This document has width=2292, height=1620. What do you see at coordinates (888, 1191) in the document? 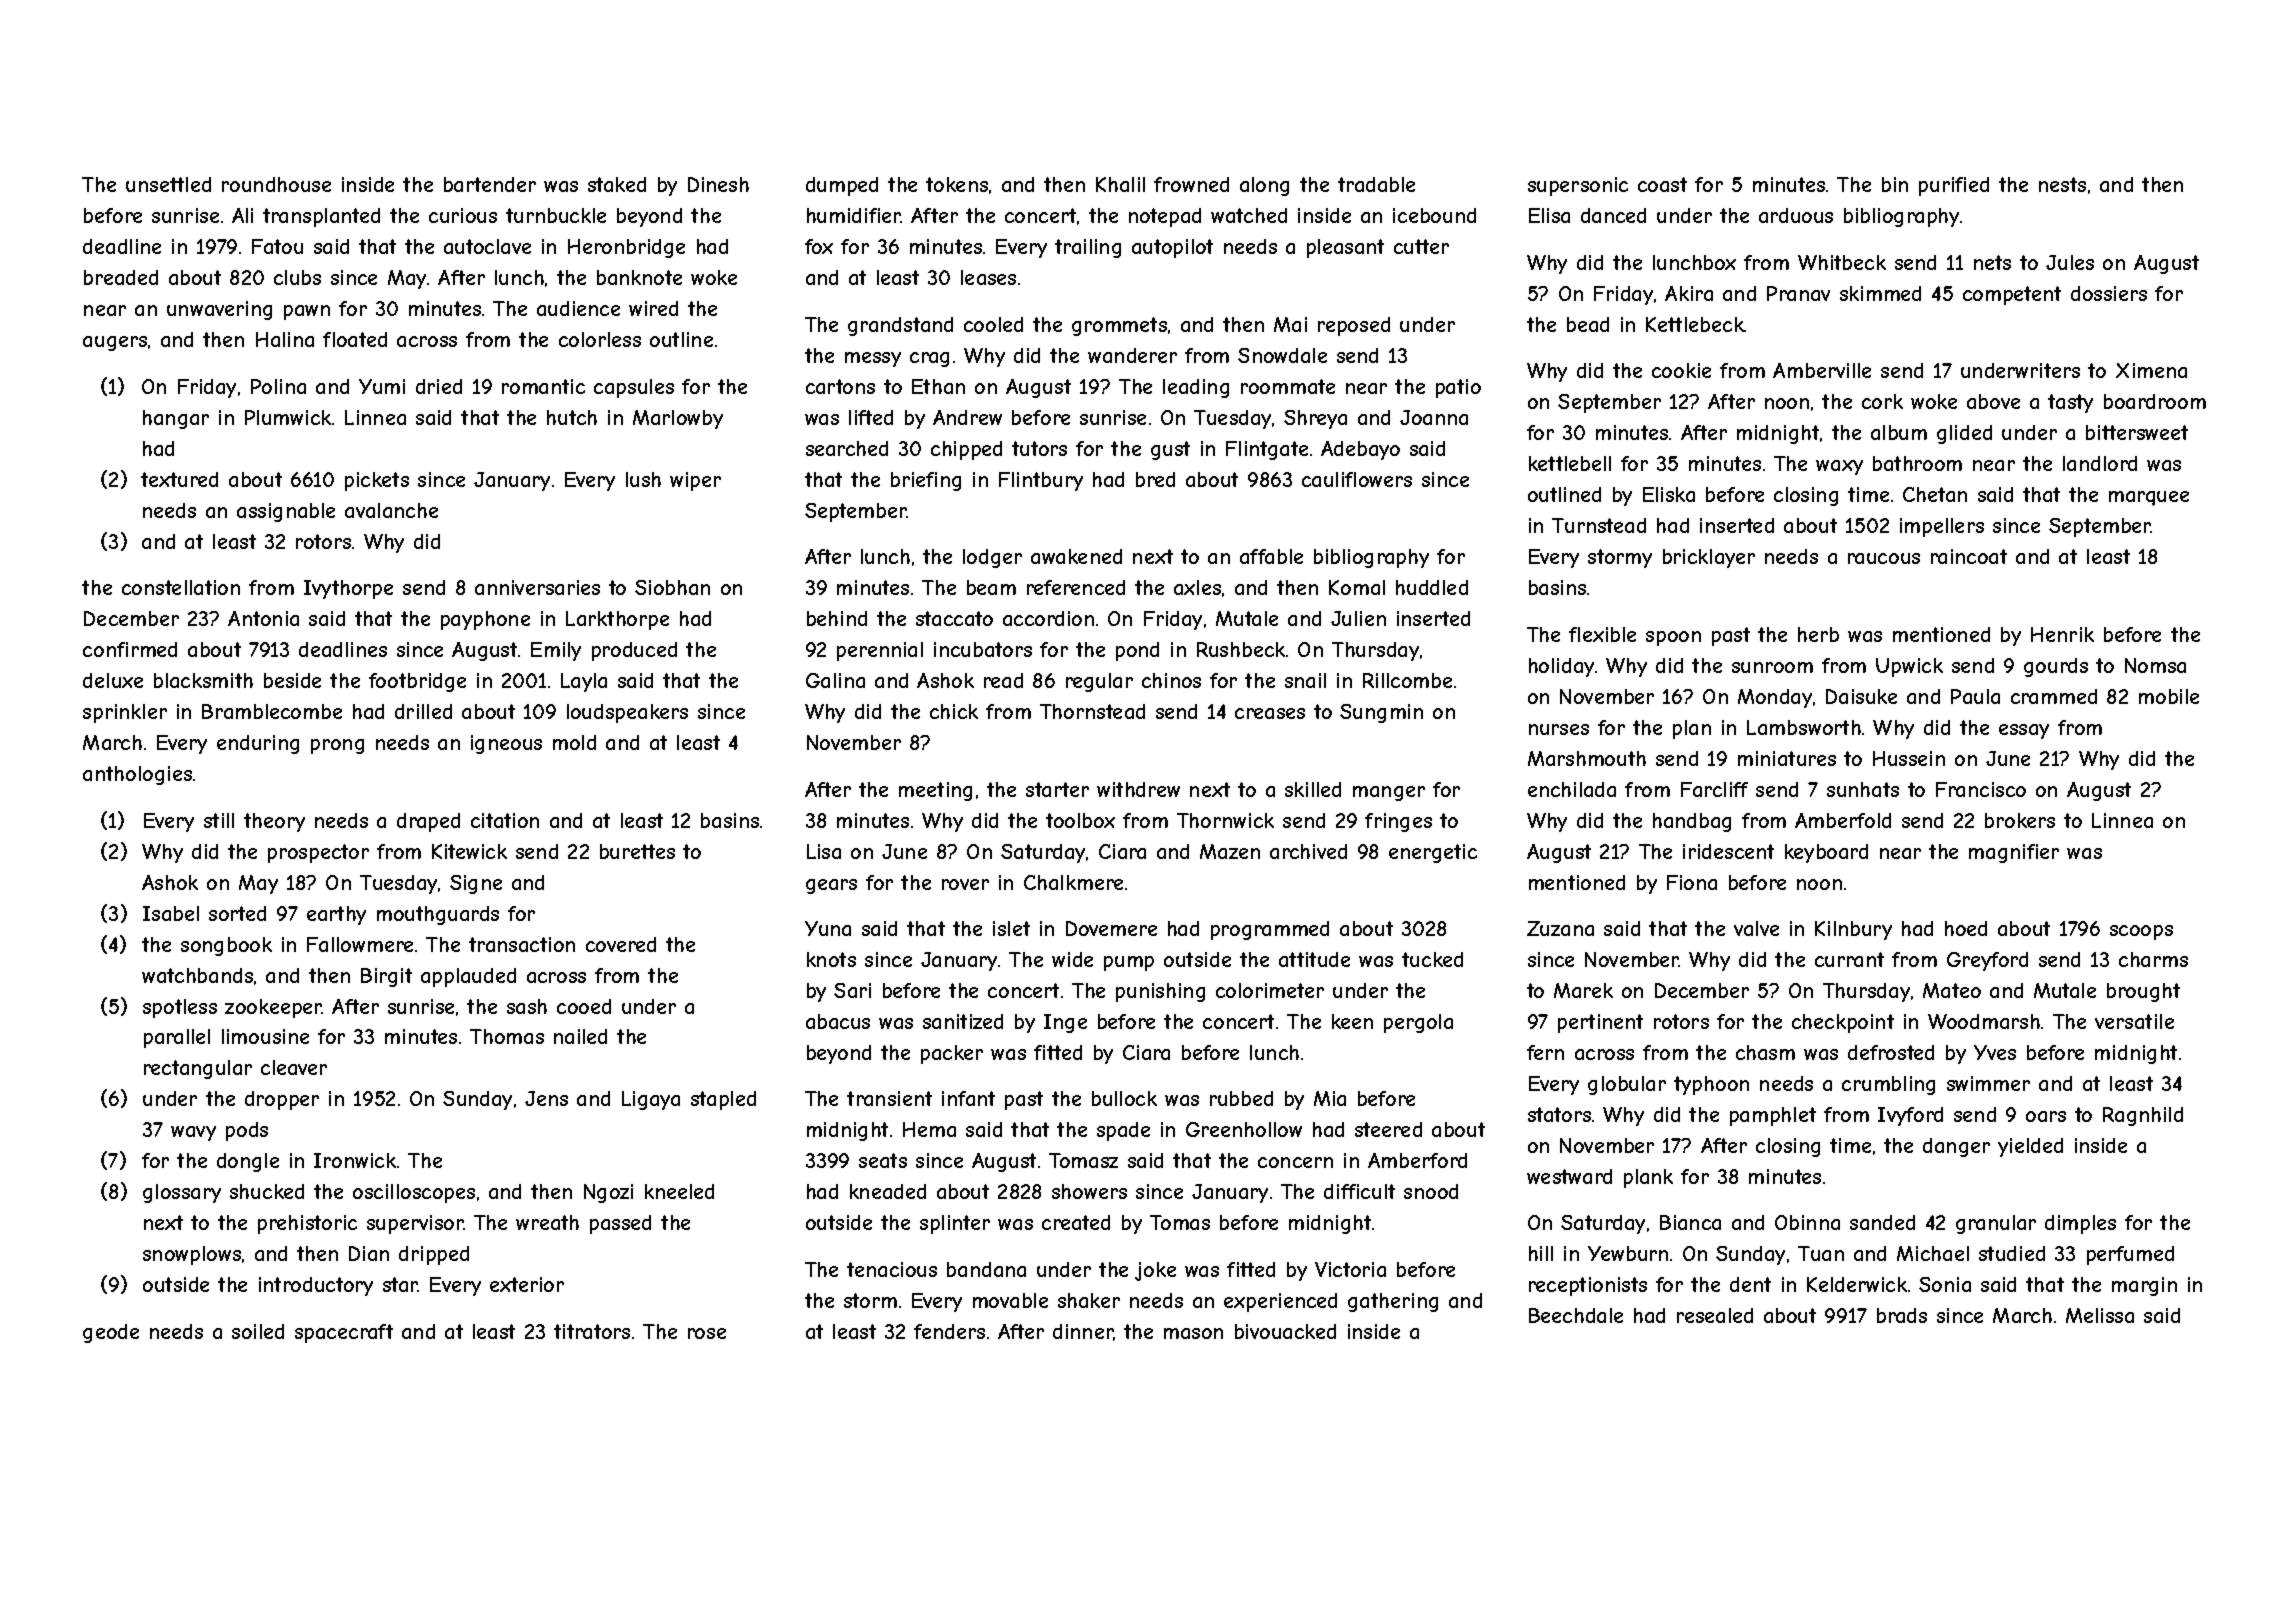
I see `kneaded` at bounding box center [888, 1191].
